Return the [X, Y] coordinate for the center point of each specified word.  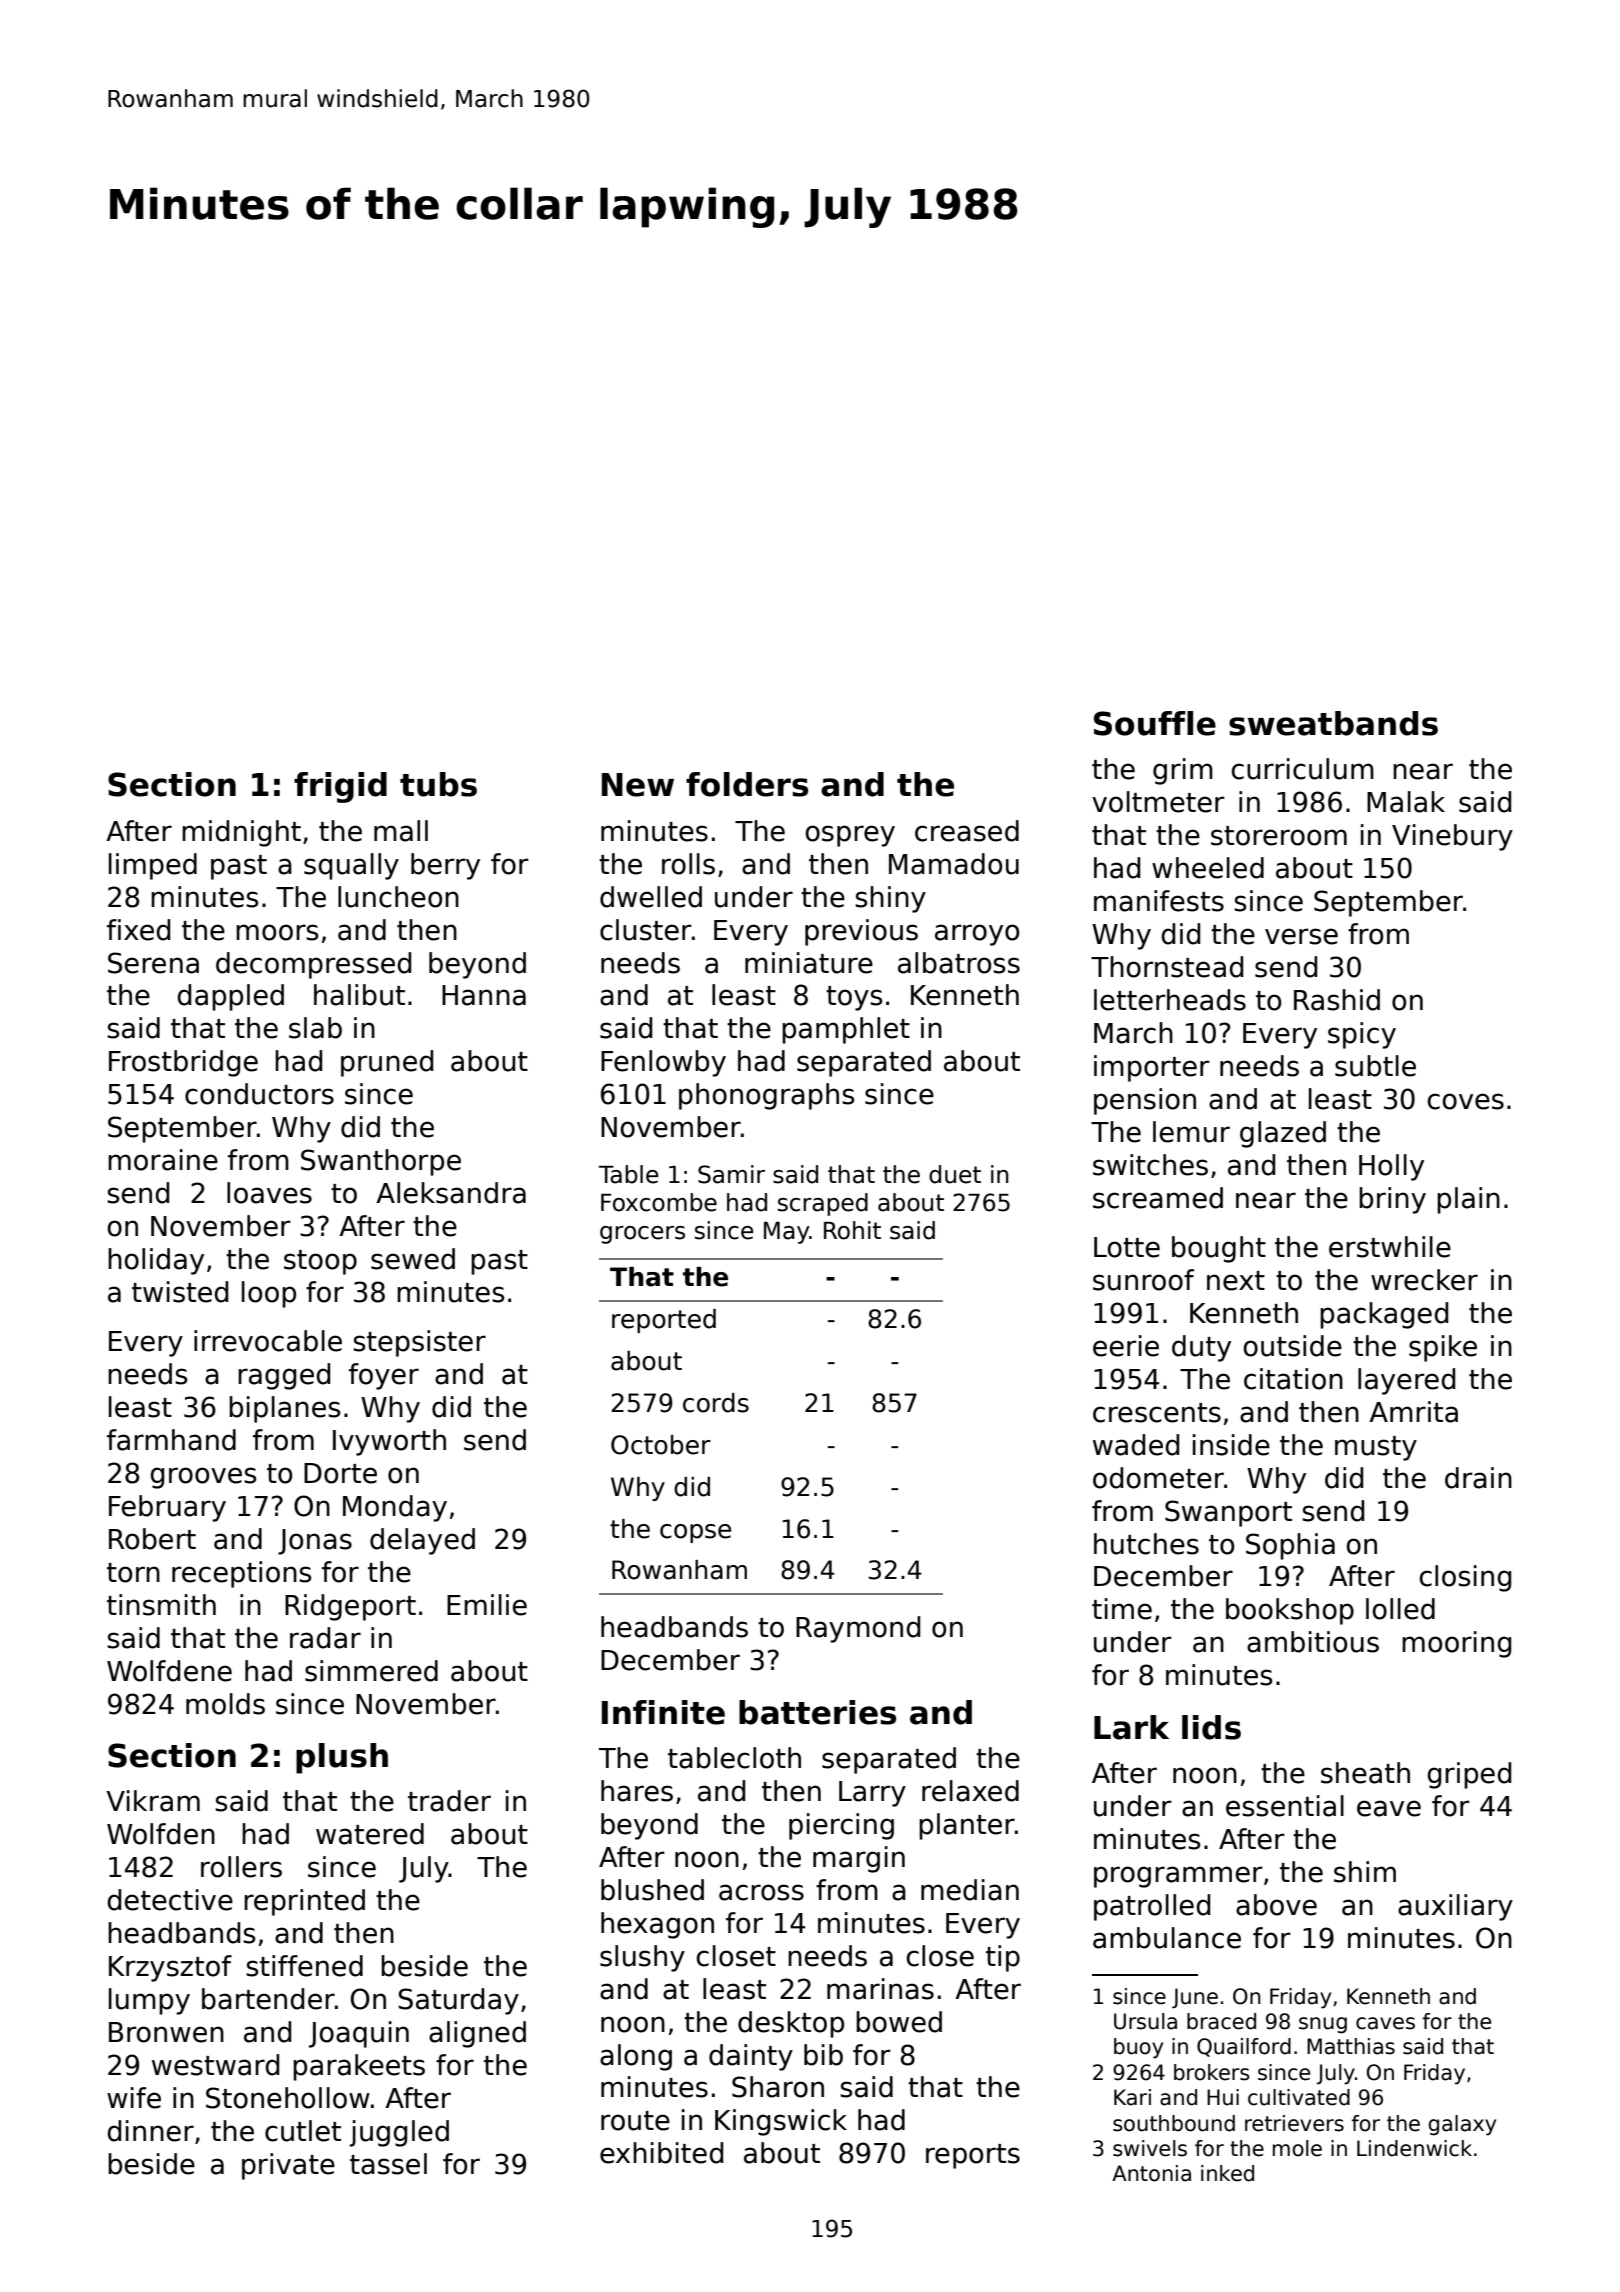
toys [854, 998]
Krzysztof [170, 1968]
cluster [646, 930]
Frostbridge [183, 1063]
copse [695, 1533]
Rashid [1337, 1000]
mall [401, 831]
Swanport [1228, 1513]
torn [133, 1573]
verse [1301, 936]
